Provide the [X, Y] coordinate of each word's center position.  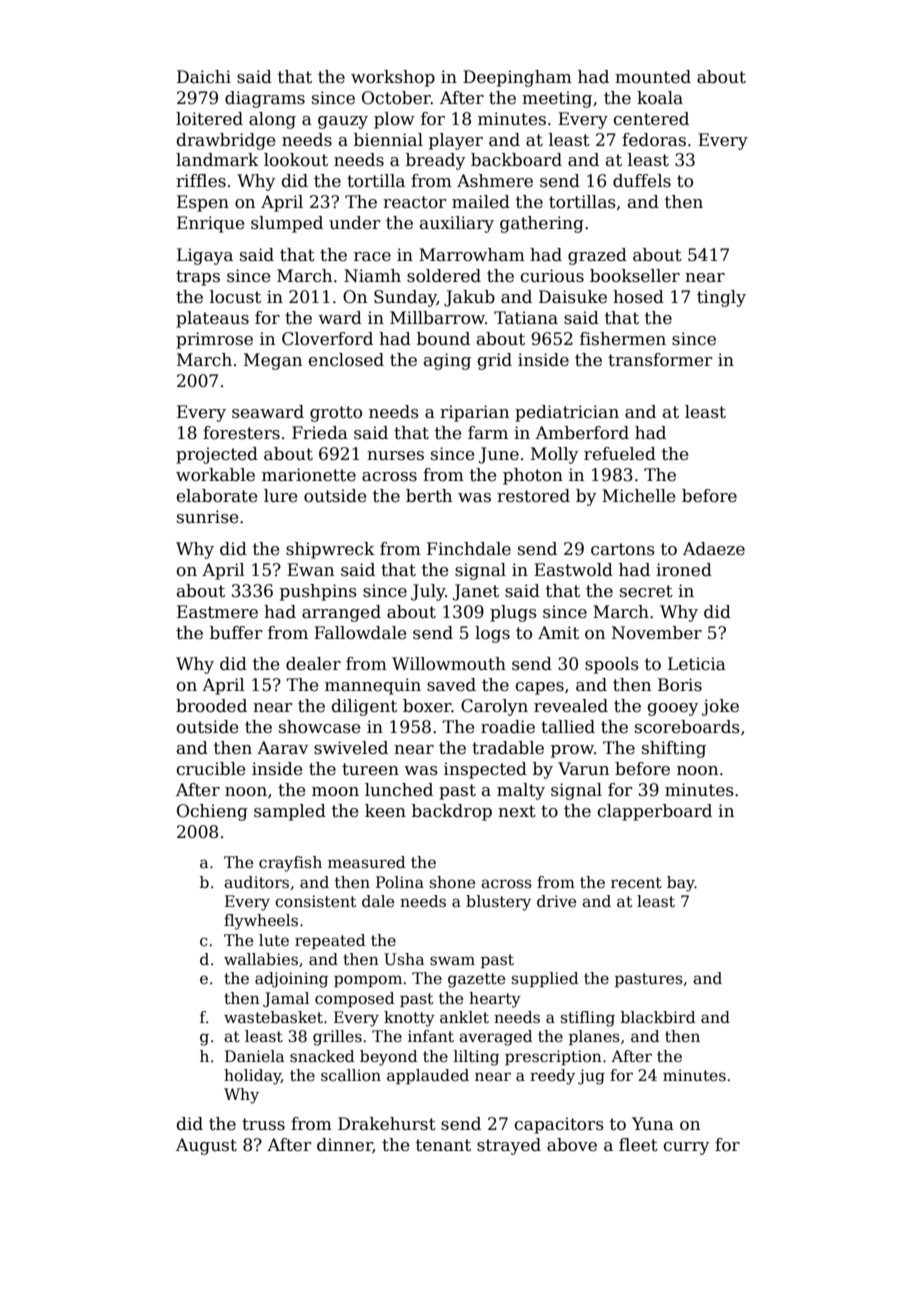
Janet [476, 592]
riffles [201, 181]
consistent [315, 901]
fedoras [654, 140]
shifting [674, 749]
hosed [638, 297]
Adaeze [714, 549]
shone [452, 882]
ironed [684, 570]
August [206, 1146]
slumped [287, 224]
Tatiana [526, 318]
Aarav [283, 748]
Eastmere [217, 612]
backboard [516, 160]
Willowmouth [449, 664]
